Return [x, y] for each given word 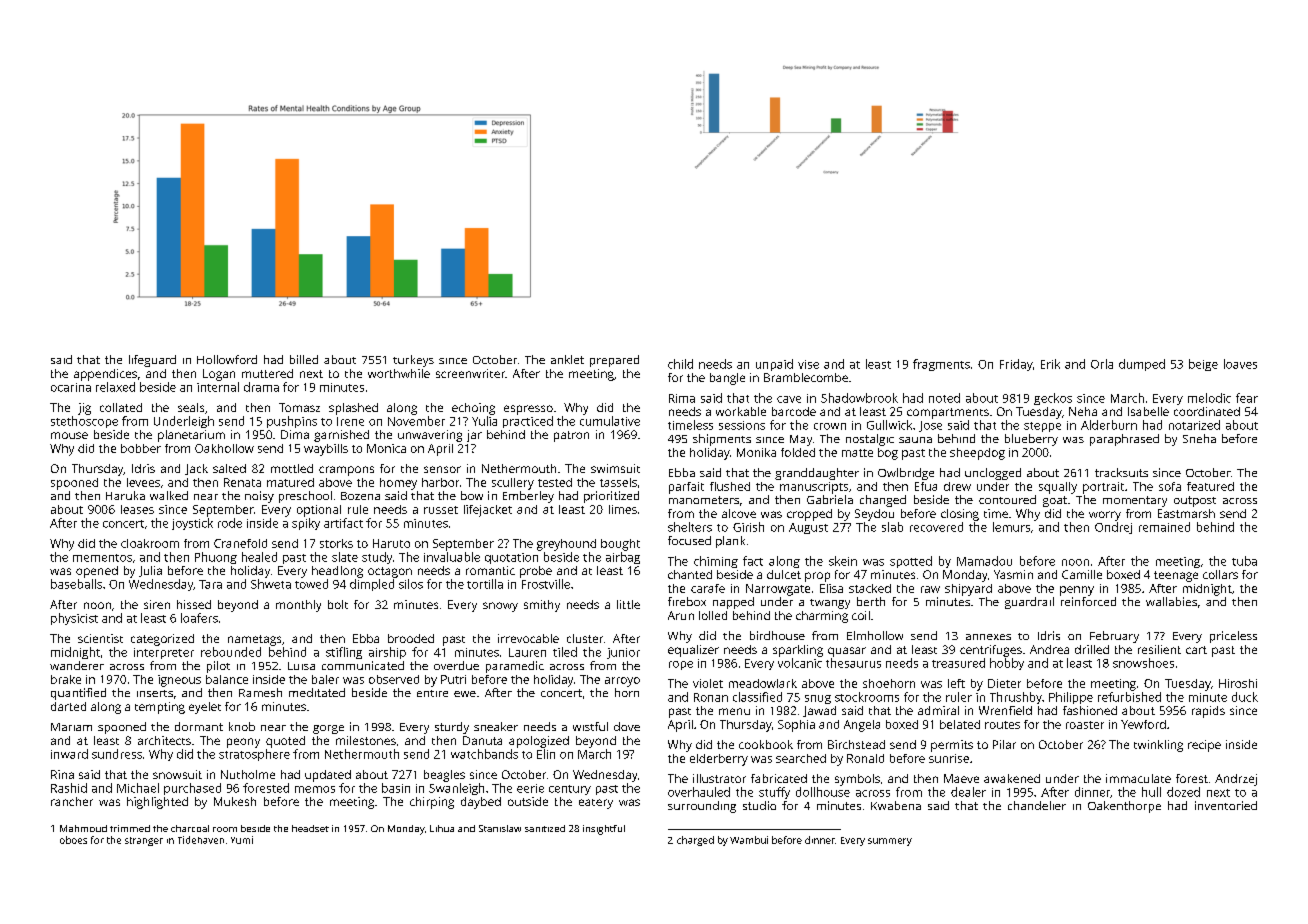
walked [169, 495]
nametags [254, 640]
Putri [453, 679]
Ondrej [1113, 528]
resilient [1159, 649]
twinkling [1158, 746]
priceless [1233, 637]
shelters [690, 527]
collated [121, 407]
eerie [530, 788]
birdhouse [777, 635]
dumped [1142, 365]
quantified [78, 694]
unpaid [774, 365]
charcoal [190, 828]
